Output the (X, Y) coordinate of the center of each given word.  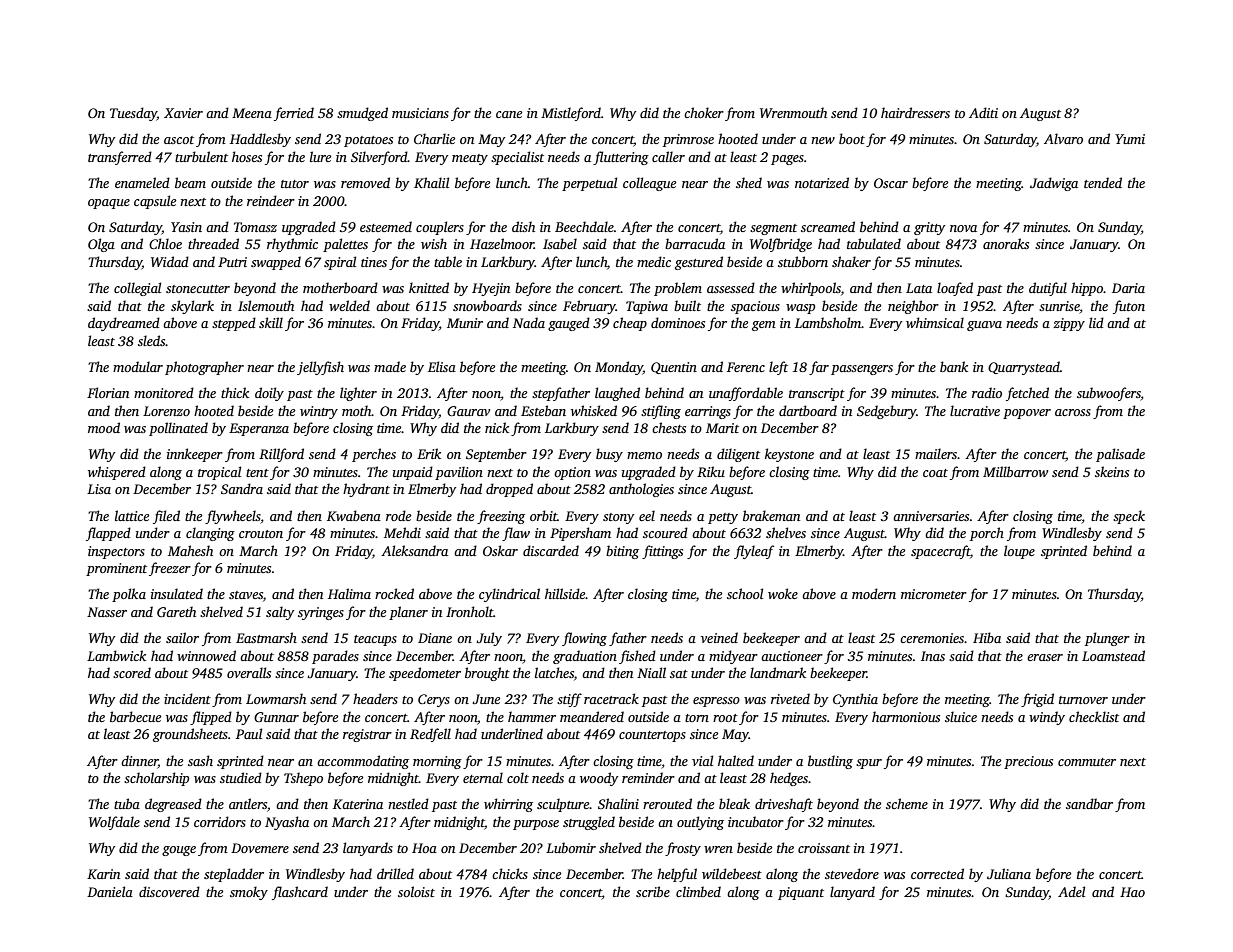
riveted (790, 698)
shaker (851, 261)
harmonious (906, 716)
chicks (510, 873)
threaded (213, 243)
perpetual (589, 184)
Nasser (107, 612)
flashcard (300, 893)
